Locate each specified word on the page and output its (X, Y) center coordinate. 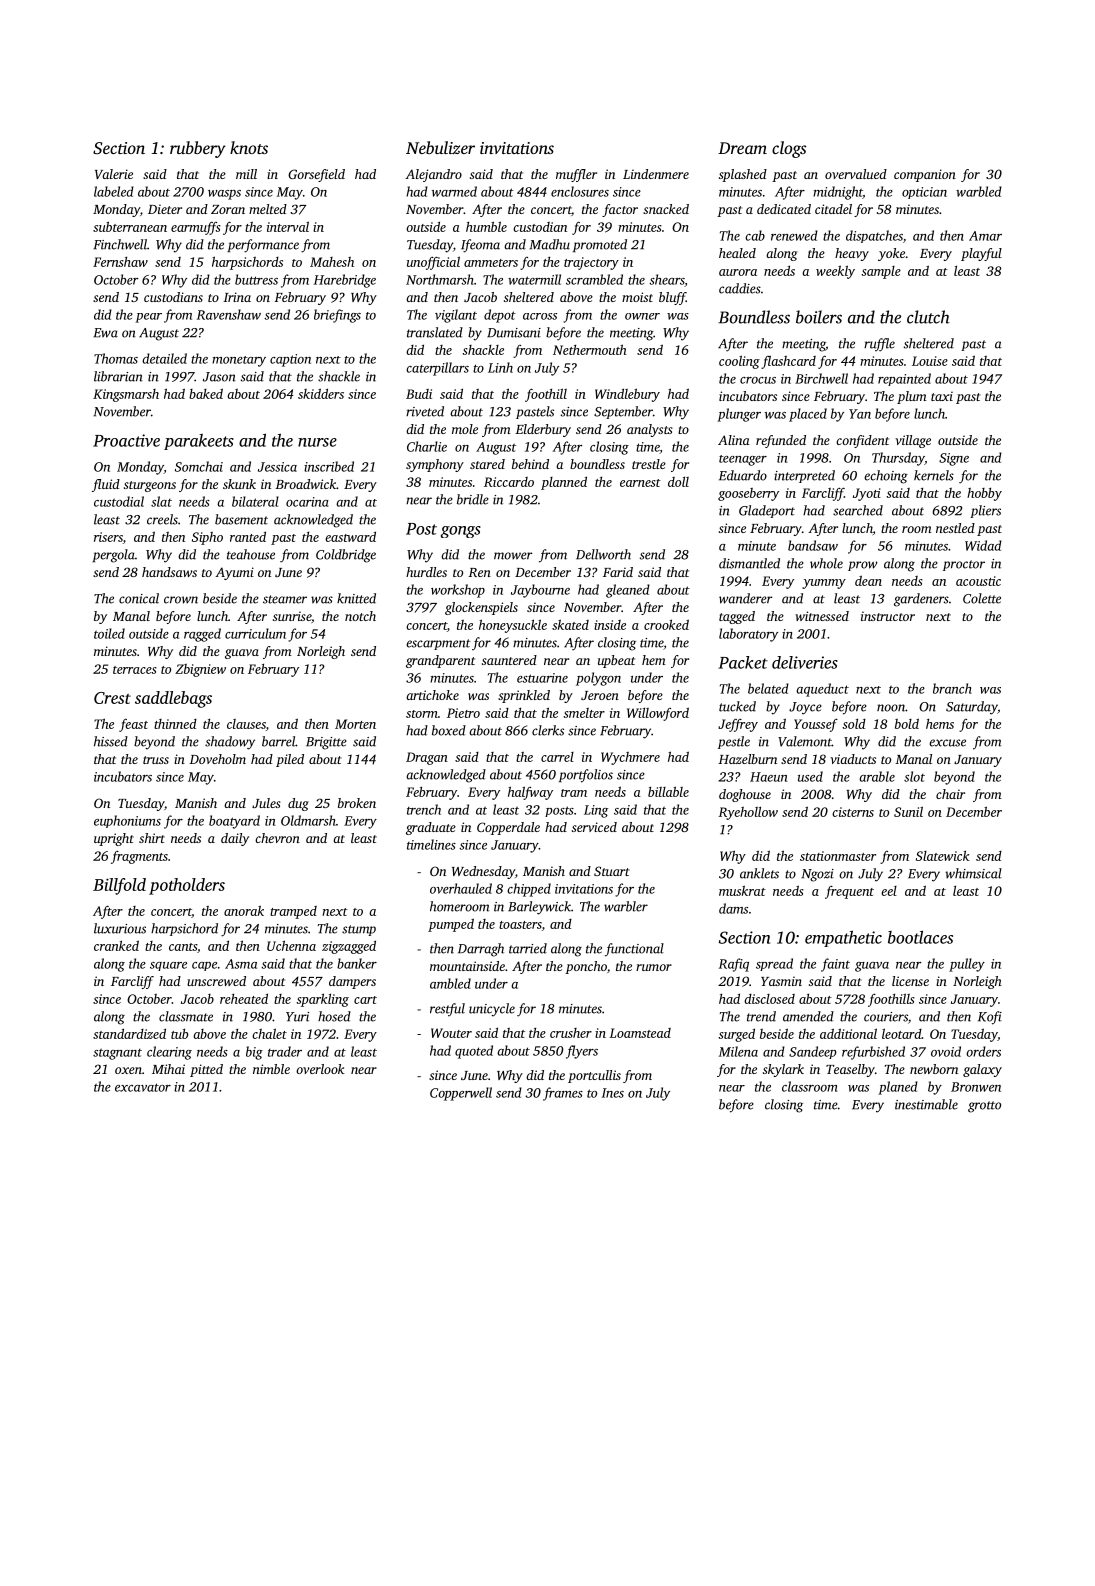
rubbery (198, 149)
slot (914, 776)
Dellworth (603, 554)
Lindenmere (656, 174)
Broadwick (305, 484)
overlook (320, 1069)
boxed (449, 730)
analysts (650, 430)
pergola (113, 556)
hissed (111, 741)
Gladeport (767, 511)
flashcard (788, 362)
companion (925, 175)
